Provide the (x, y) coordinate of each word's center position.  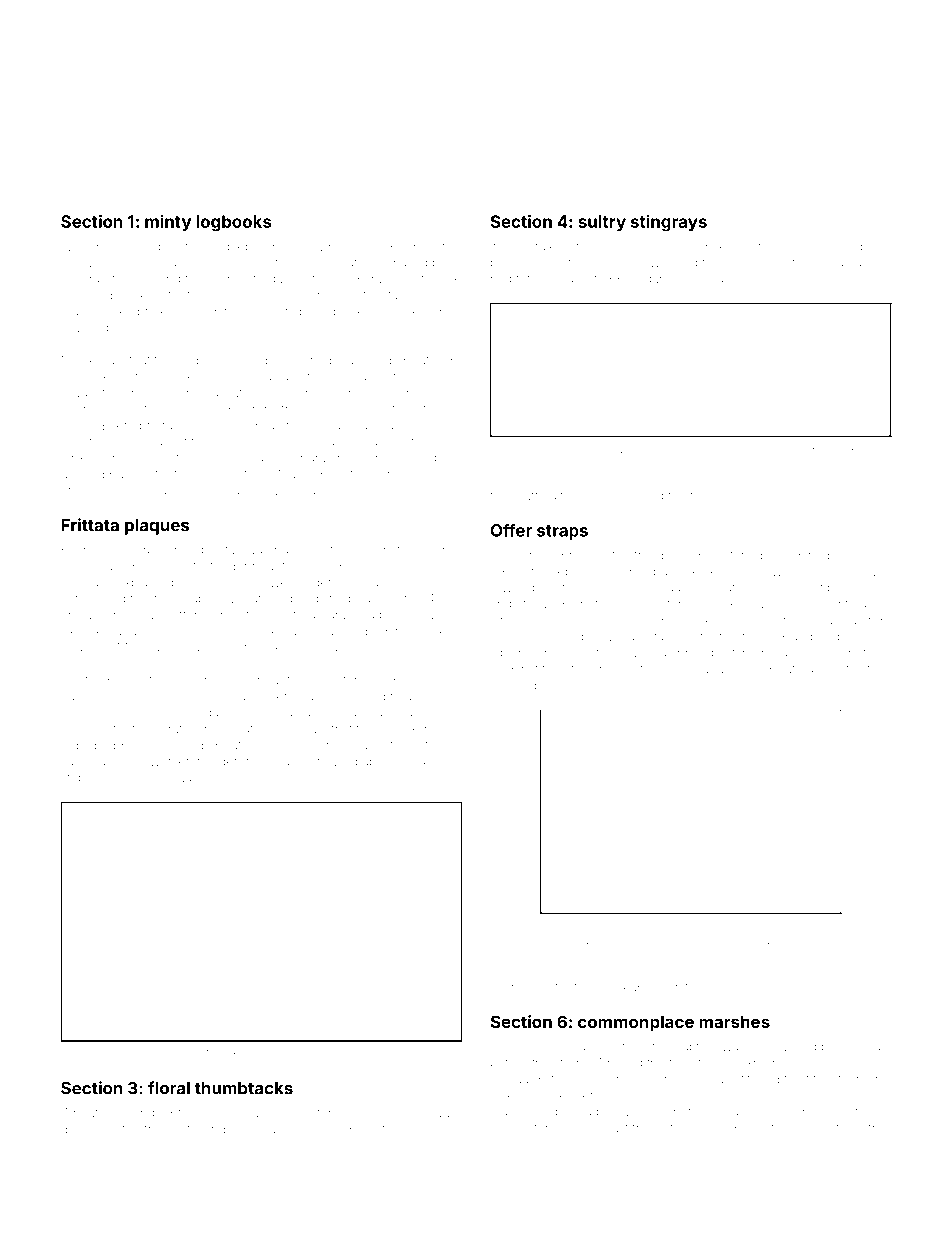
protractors (858, 669)
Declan (560, 449)
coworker (162, 761)
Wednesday (242, 459)
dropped (363, 632)
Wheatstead (258, 599)
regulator (721, 589)
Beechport (711, 449)
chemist (772, 263)
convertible (297, 1054)
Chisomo (812, 940)
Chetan (421, 745)
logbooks (233, 223)
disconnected (100, 1129)
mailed (408, 263)
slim (529, 1048)
